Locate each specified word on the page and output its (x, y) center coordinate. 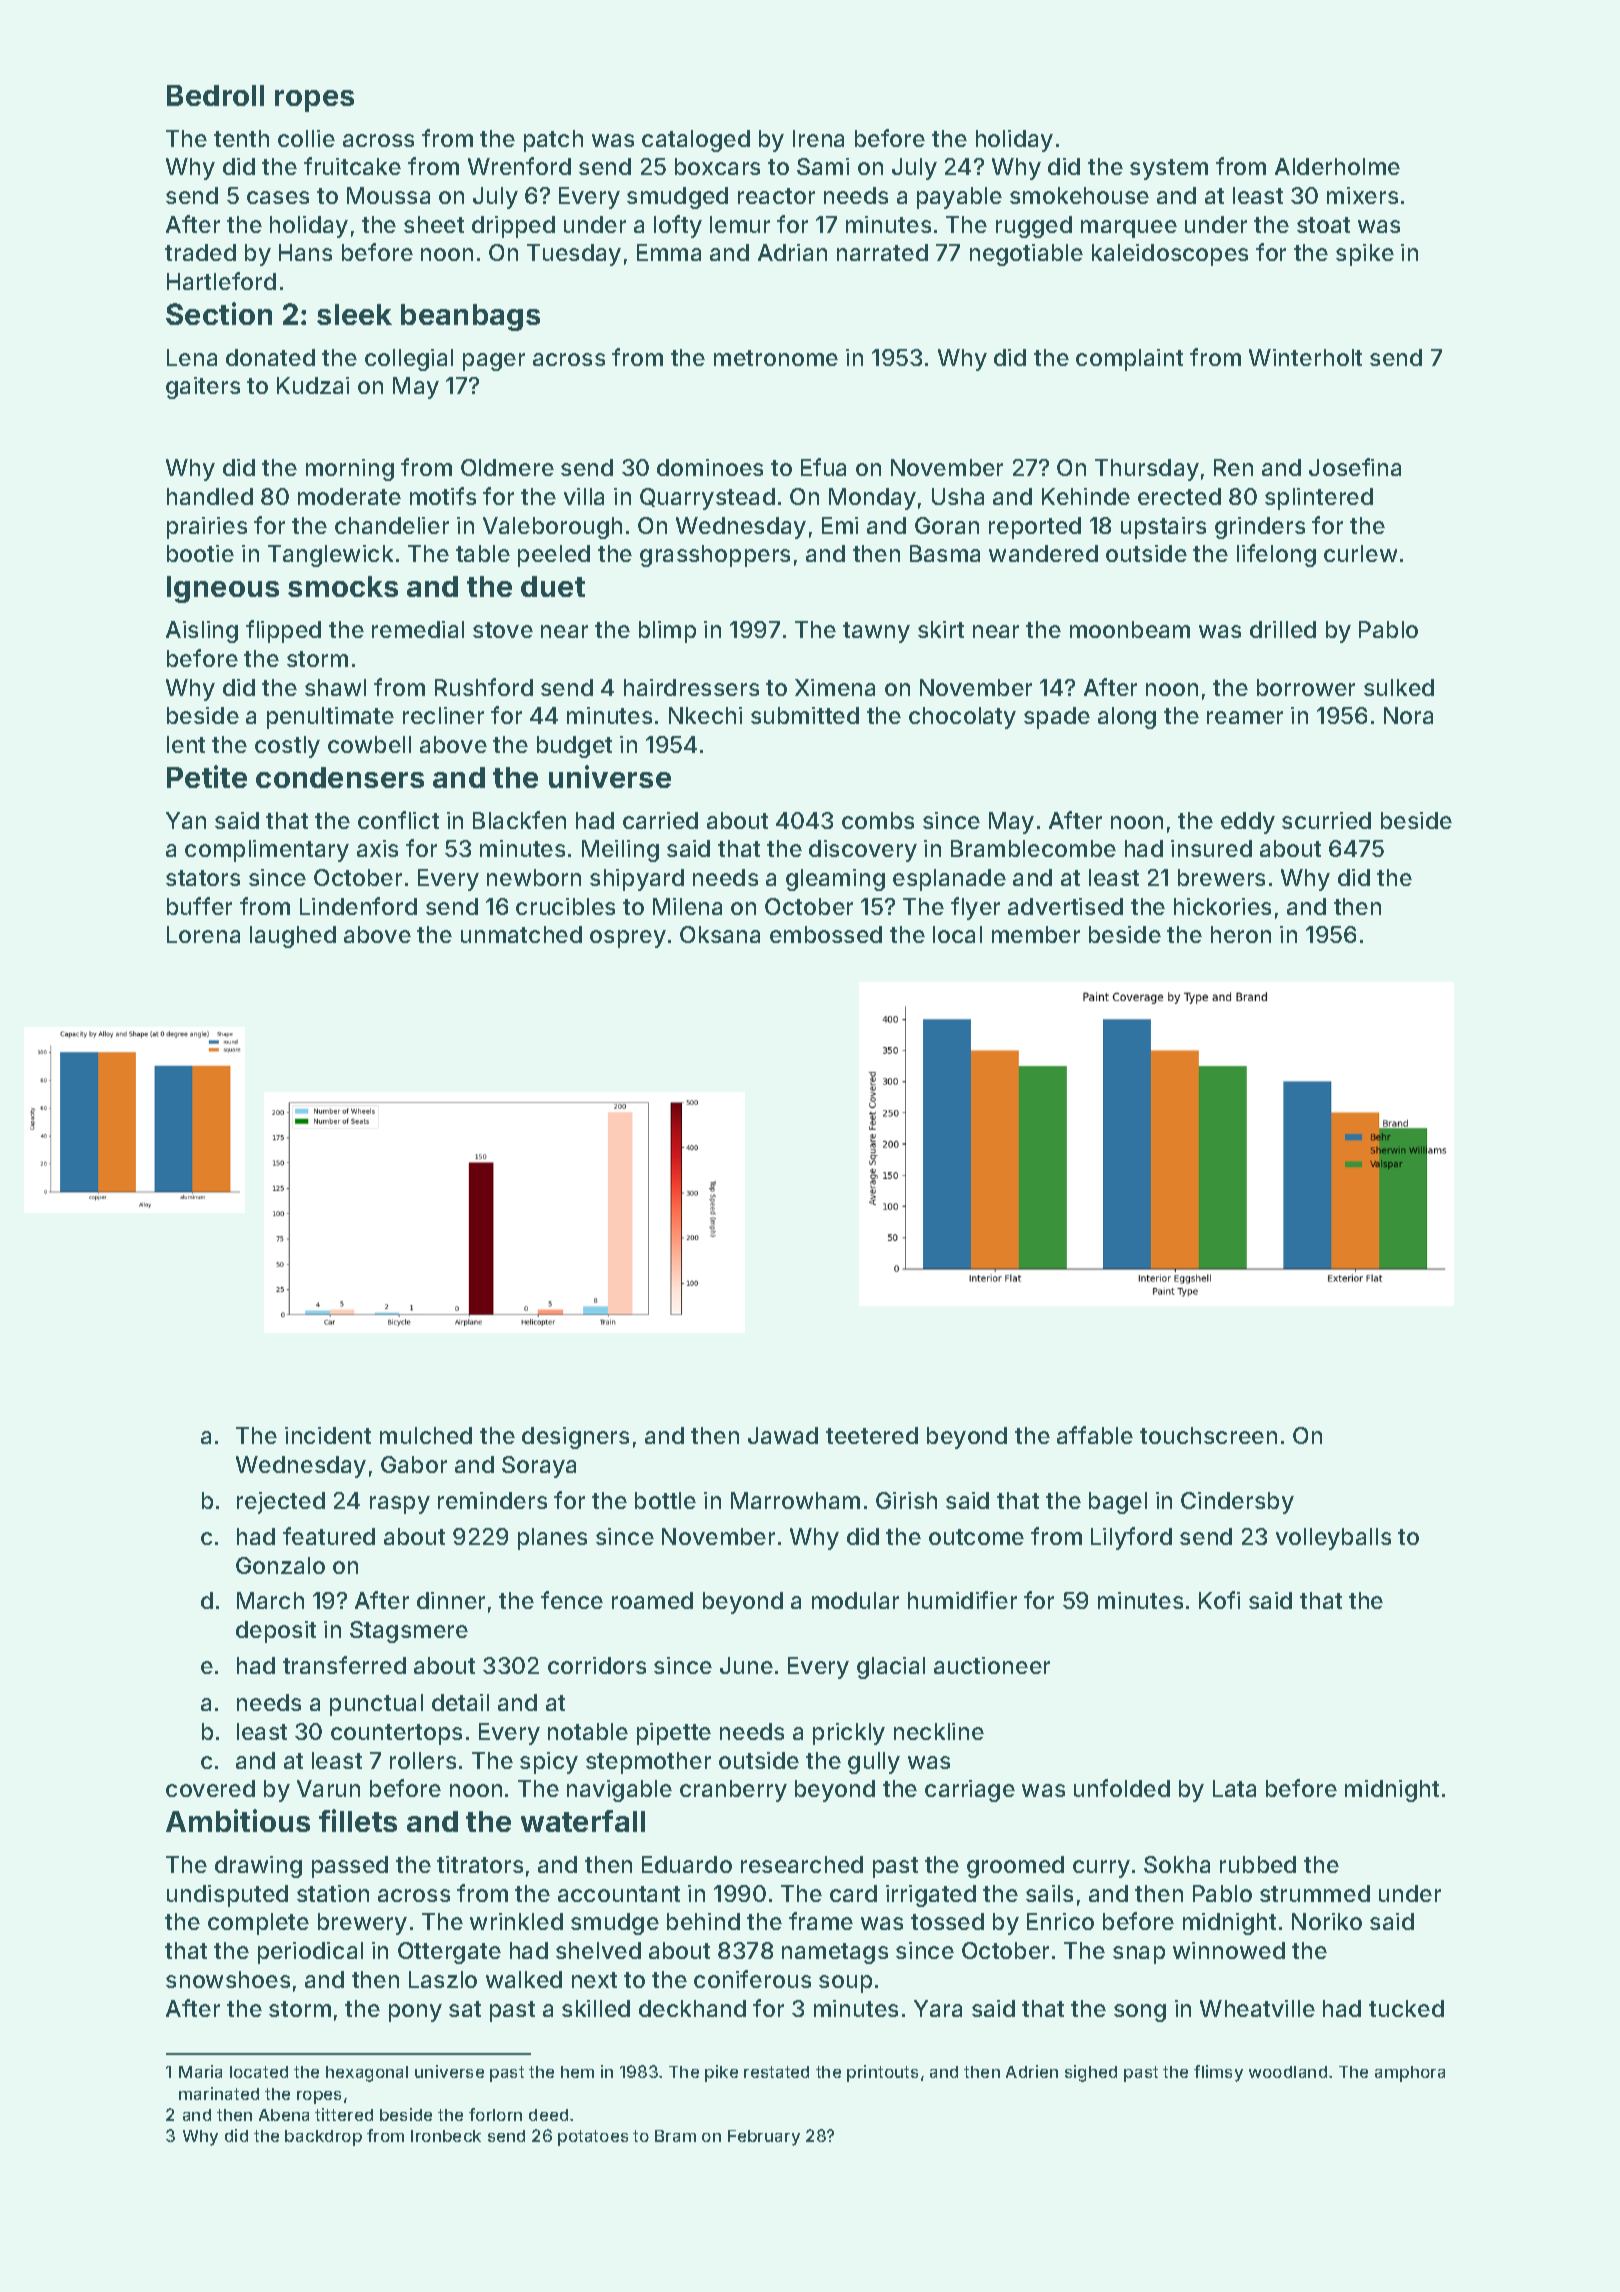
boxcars (717, 166)
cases (278, 197)
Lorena (203, 934)
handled (210, 496)
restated (776, 2072)
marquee (1129, 229)
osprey (628, 939)
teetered (872, 1435)
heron (1241, 934)
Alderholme (1337, 166)
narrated (882, 252)
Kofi (1219, 1600)
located (259, 2072)
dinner (451, 1600)
